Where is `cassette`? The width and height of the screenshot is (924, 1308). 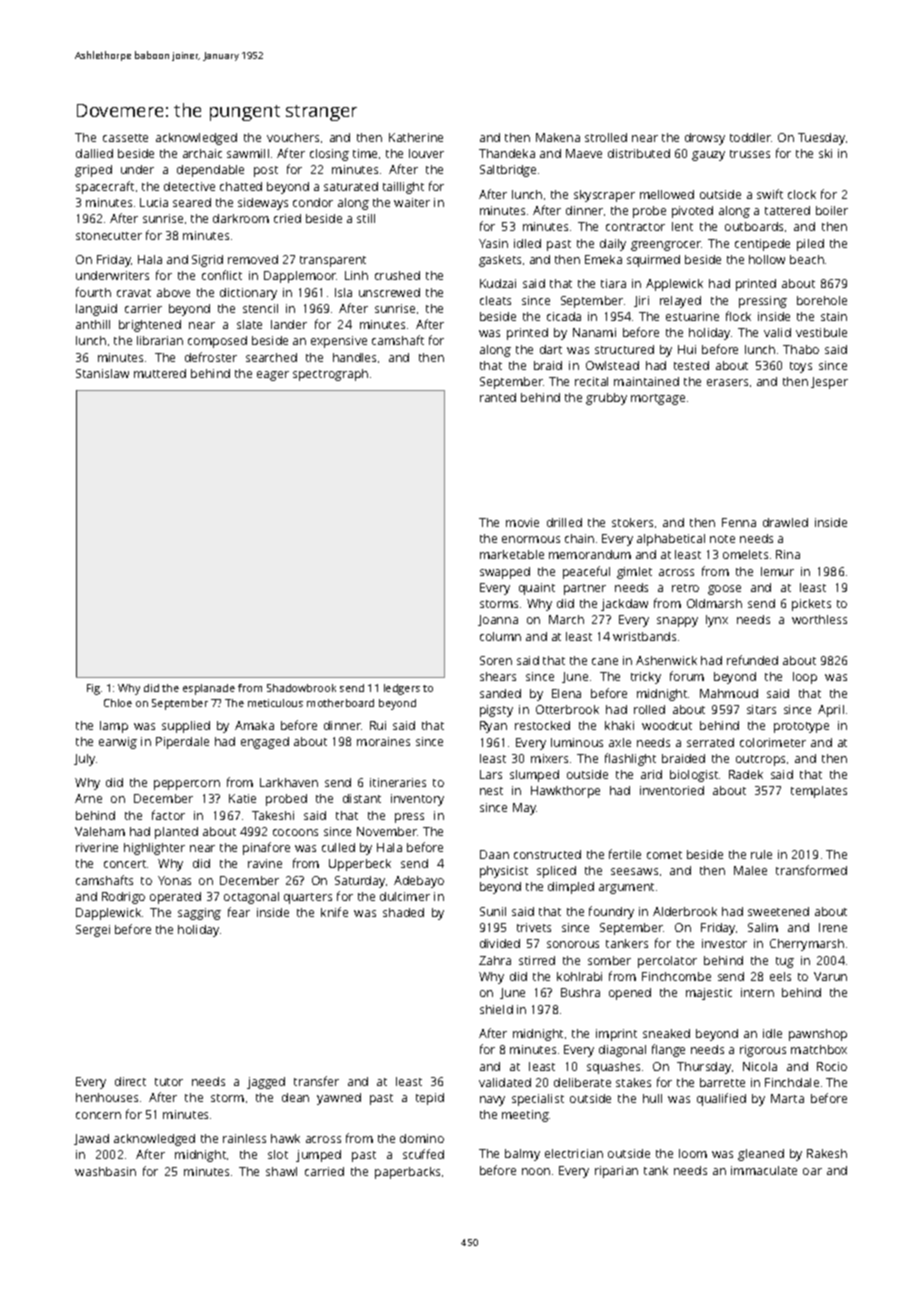 cassette is located at coordinates (125, 138).
